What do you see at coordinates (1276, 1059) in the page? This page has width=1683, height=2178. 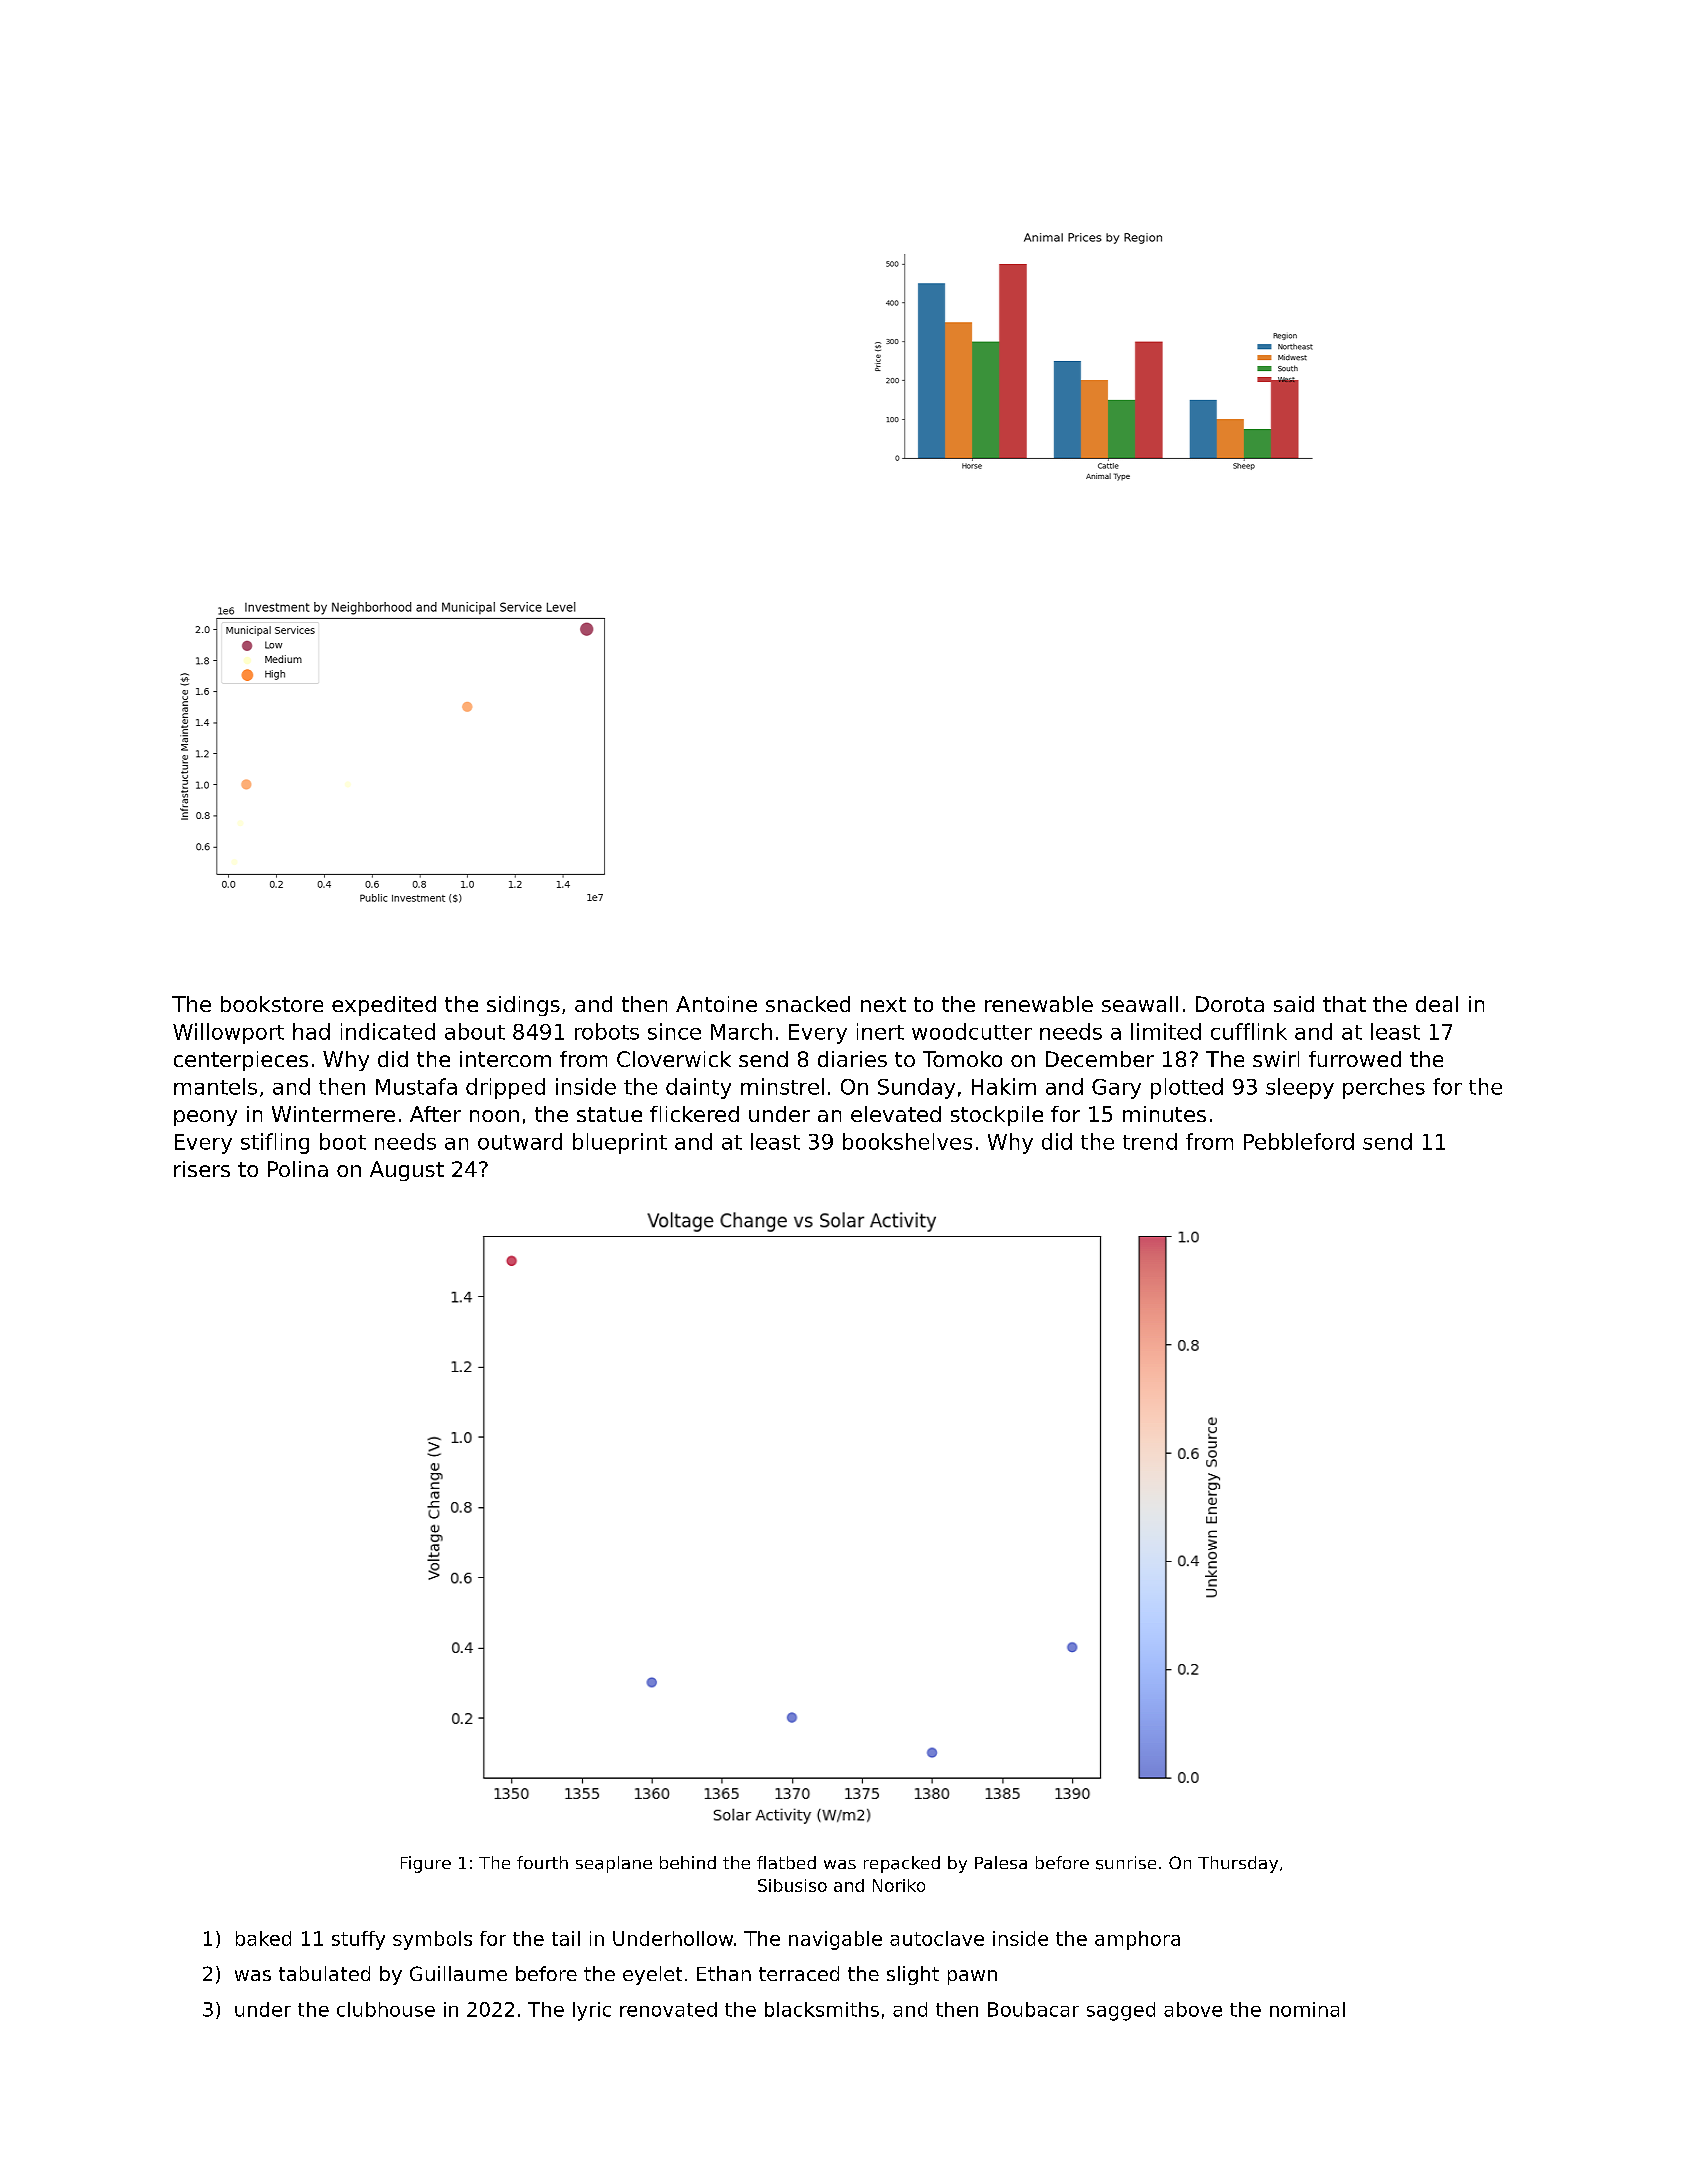 I see `swirl` at bounding box center [1276, 1059].
